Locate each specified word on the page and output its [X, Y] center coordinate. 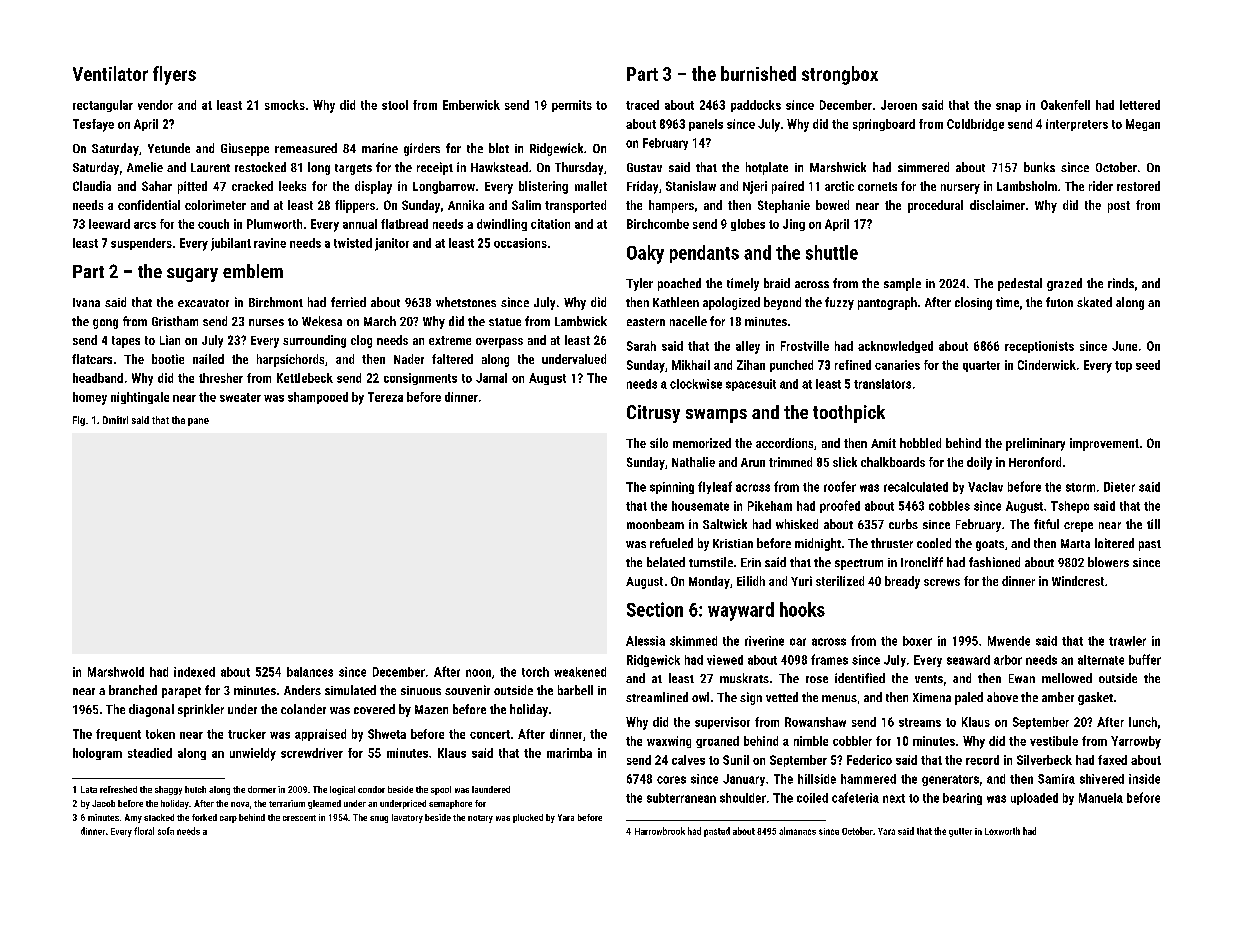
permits [572, 106]
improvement [1104, 444]
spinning [672, 488]
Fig [79, 421]
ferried [348, 302]
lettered [1140, 105]
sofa [166, 831]
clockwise [696, 384]
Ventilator [110, 73]
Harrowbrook [660, 831]
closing [973, 303]
